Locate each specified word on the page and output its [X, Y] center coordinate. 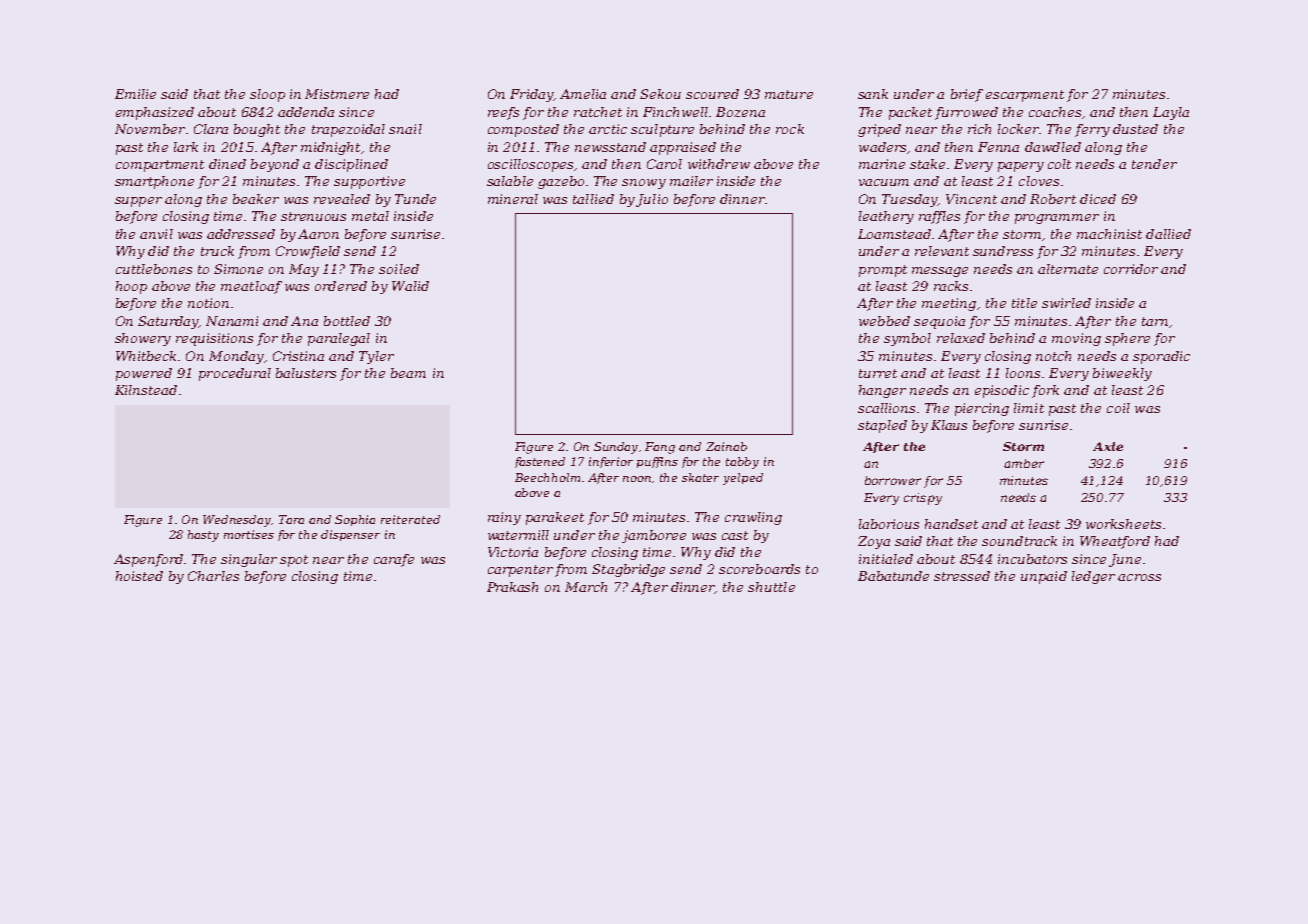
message [940, 272]
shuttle [771, 587]
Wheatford [1115, 542]
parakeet [555, 518]
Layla [1171, 113]
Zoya [874, 542]
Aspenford [148, 560]
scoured [712, 94]
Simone [238, 269]
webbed [884, 321]
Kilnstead [146, 390]
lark [186, 147]
